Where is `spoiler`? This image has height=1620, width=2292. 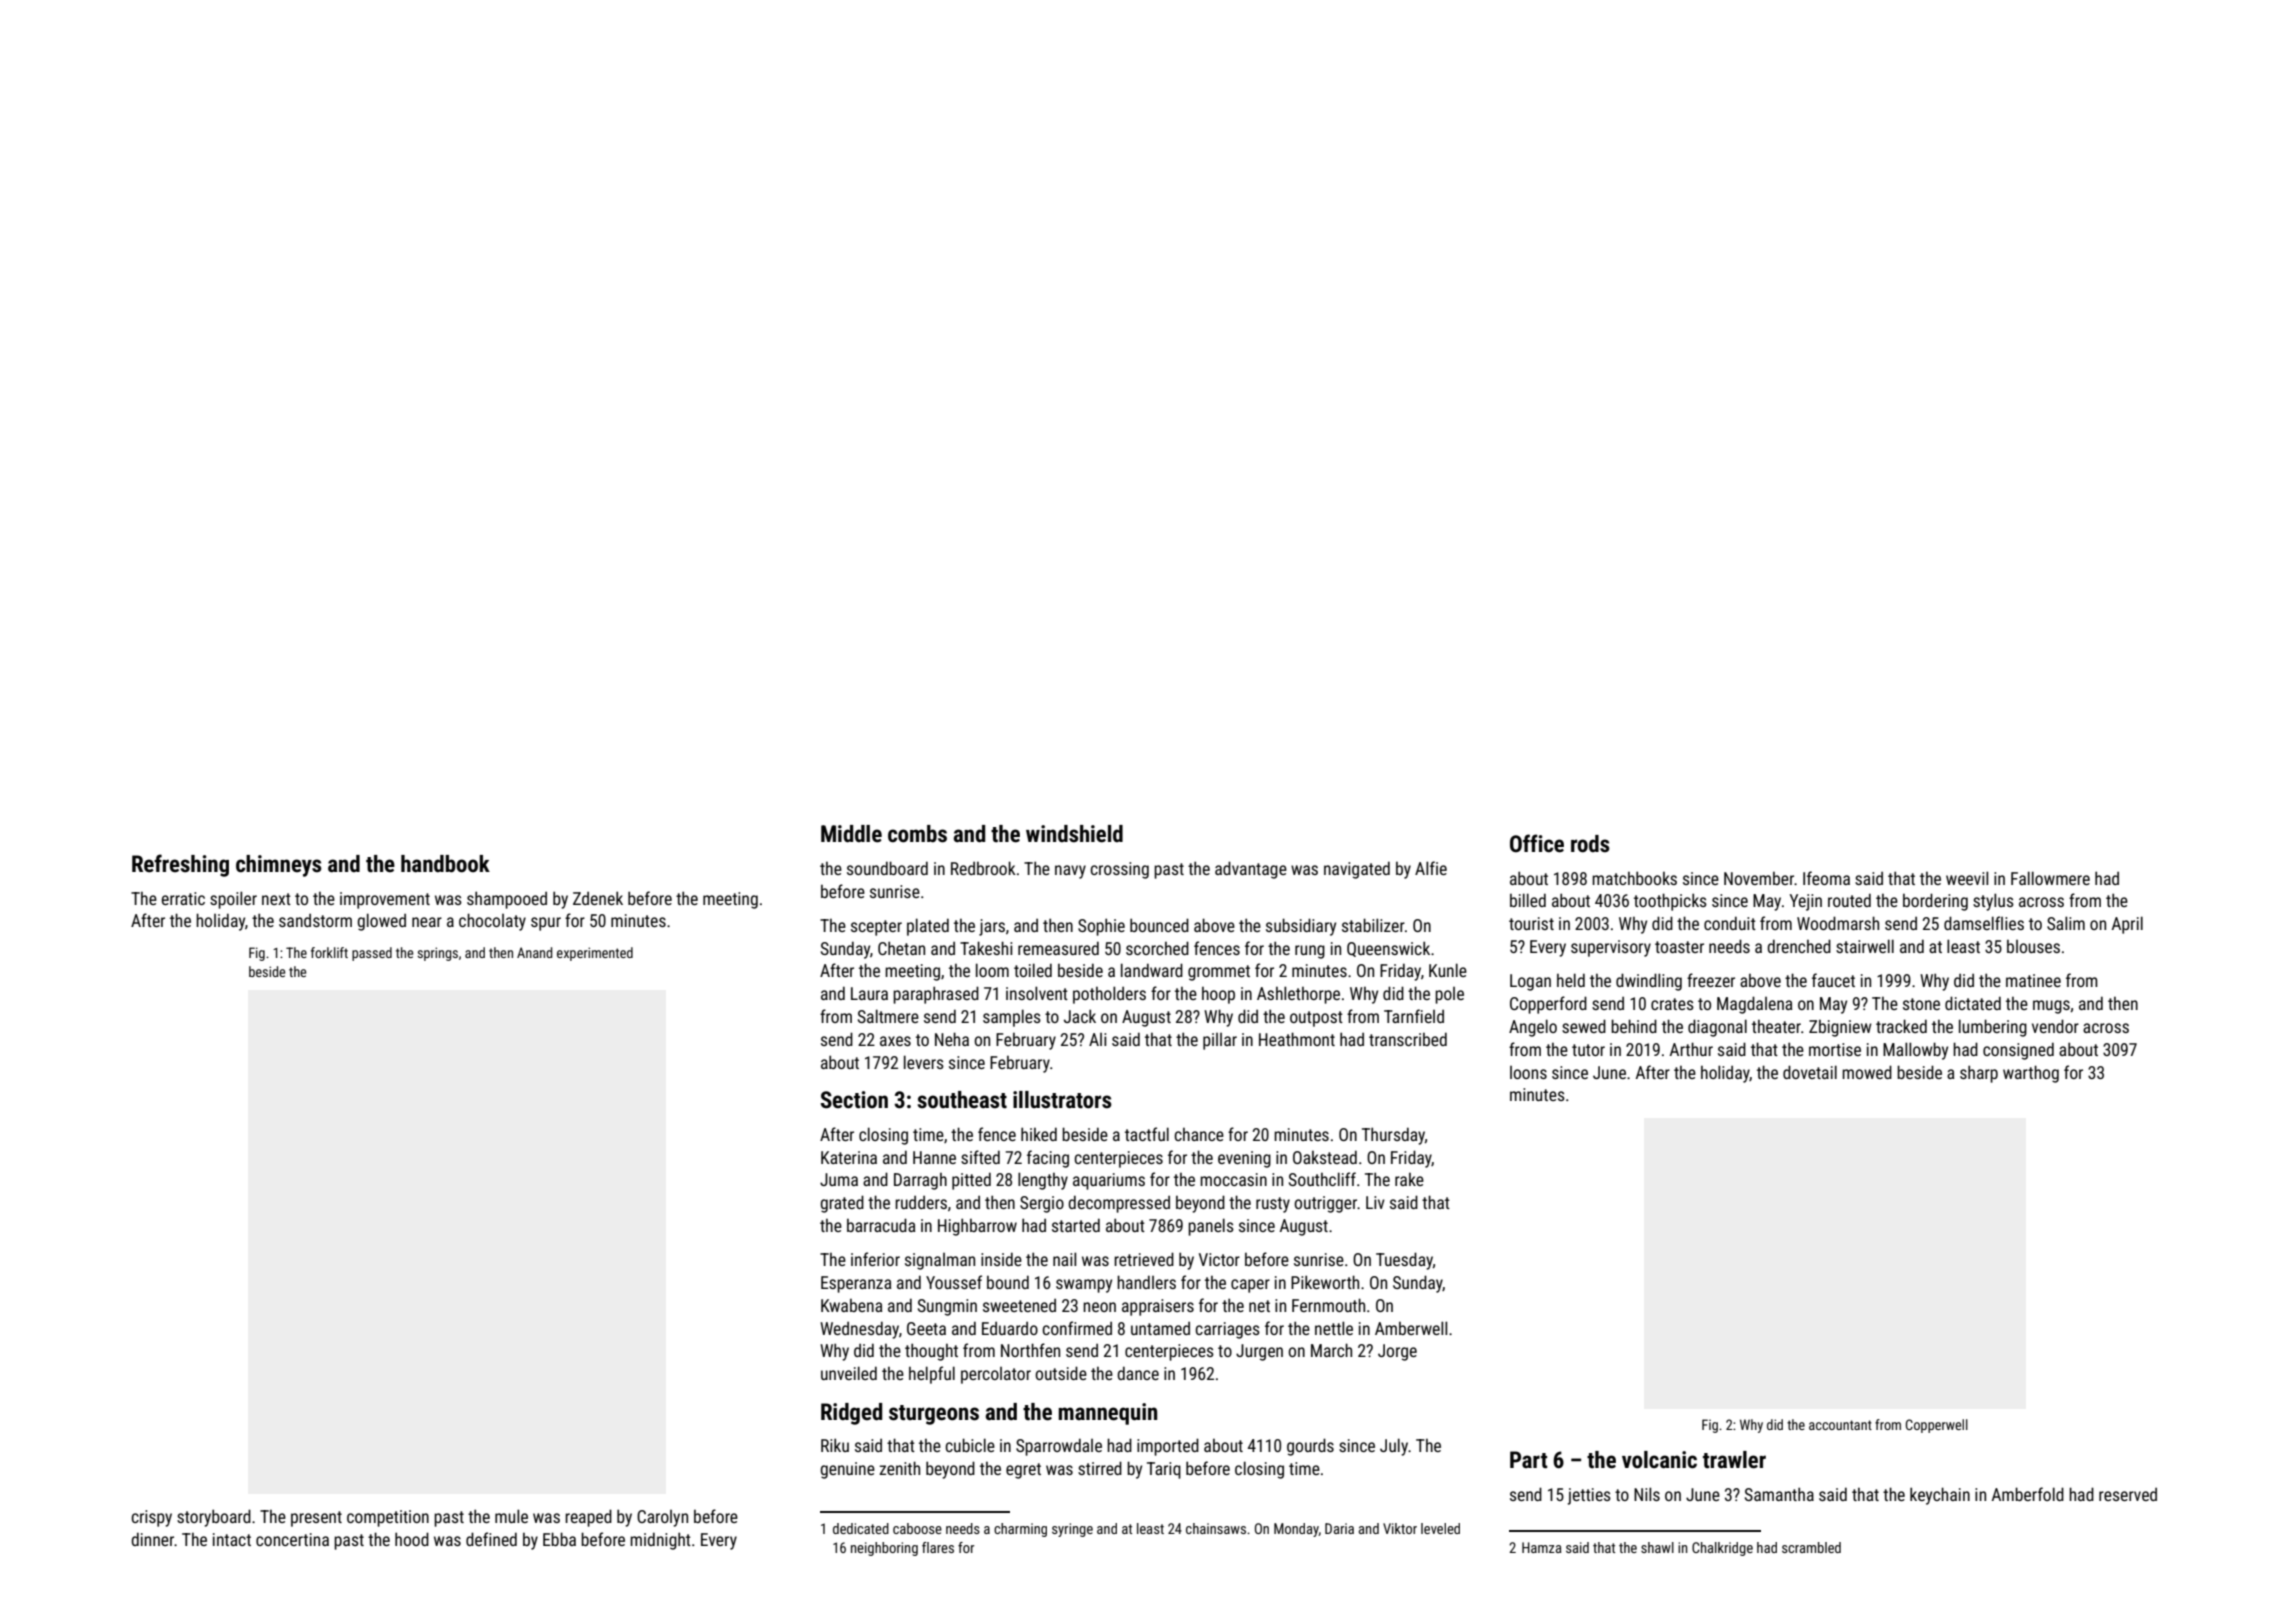
spoiler is located at coordinates (233, 900).
